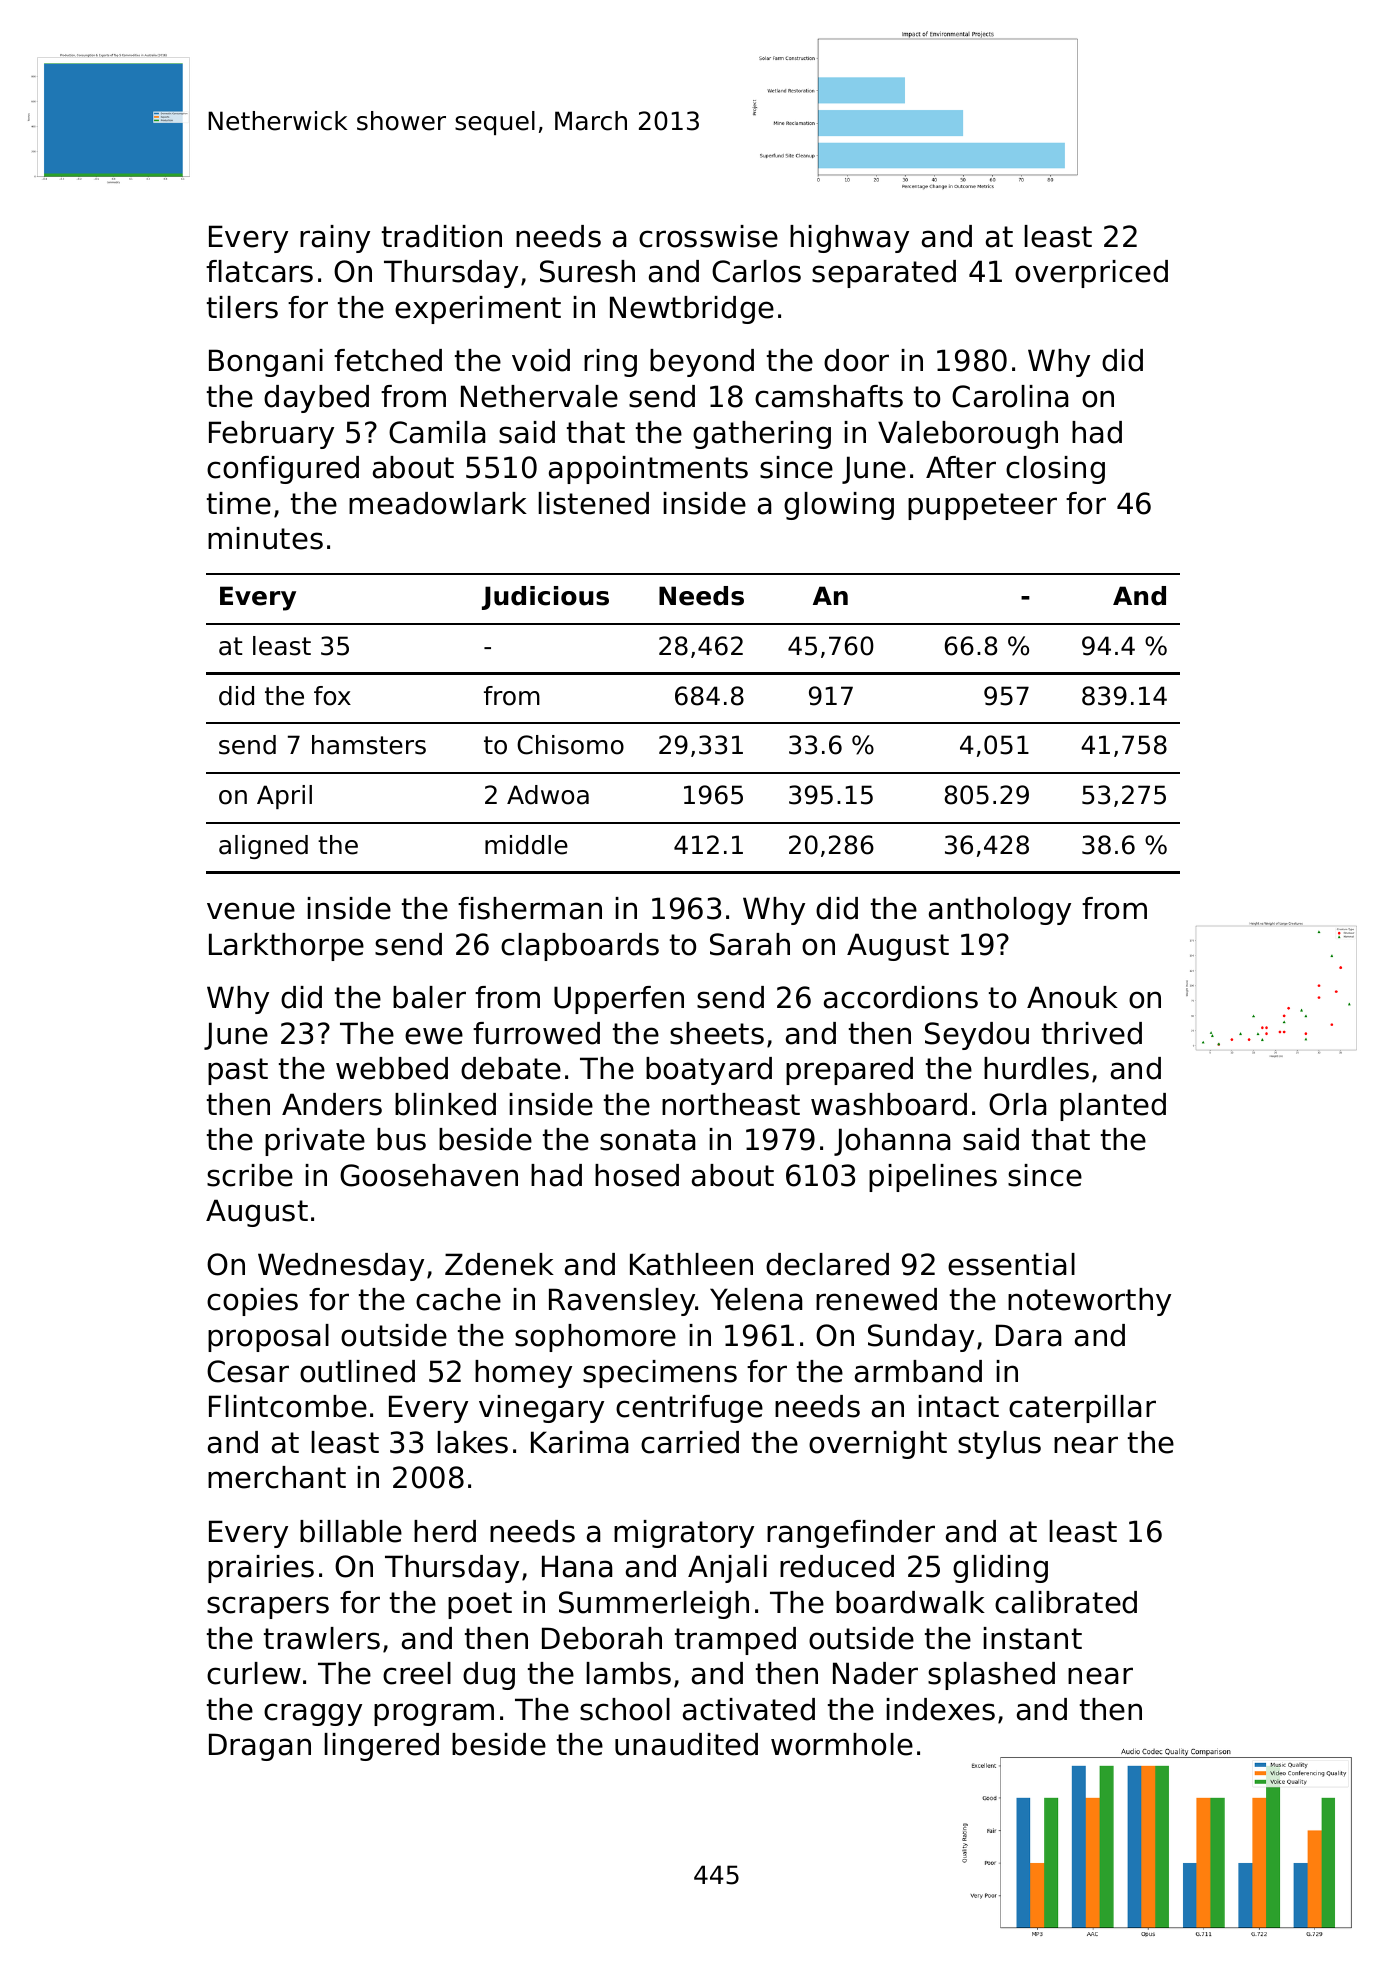 The image size is (1386, 1969). I want to click on sonata, so click(647, 1140).
